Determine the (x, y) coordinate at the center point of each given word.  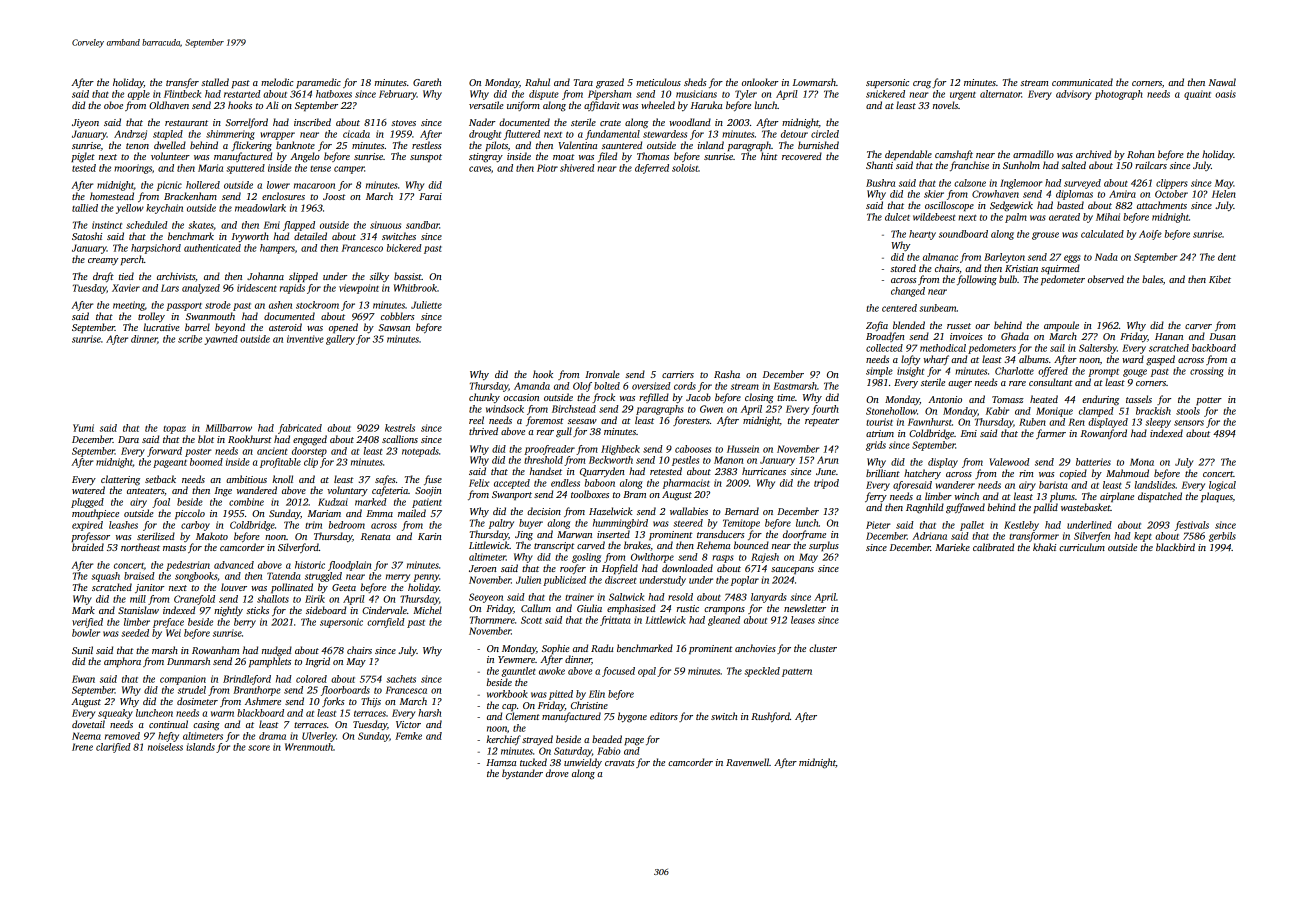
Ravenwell (747, 762)
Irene (82, 747)
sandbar (423, 225)
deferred (652, 169)
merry (398, 578)
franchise (969, 166)
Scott (531, 620)
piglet (83, 157)
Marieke (952, 547)
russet (959, 326)
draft (103, 277)
